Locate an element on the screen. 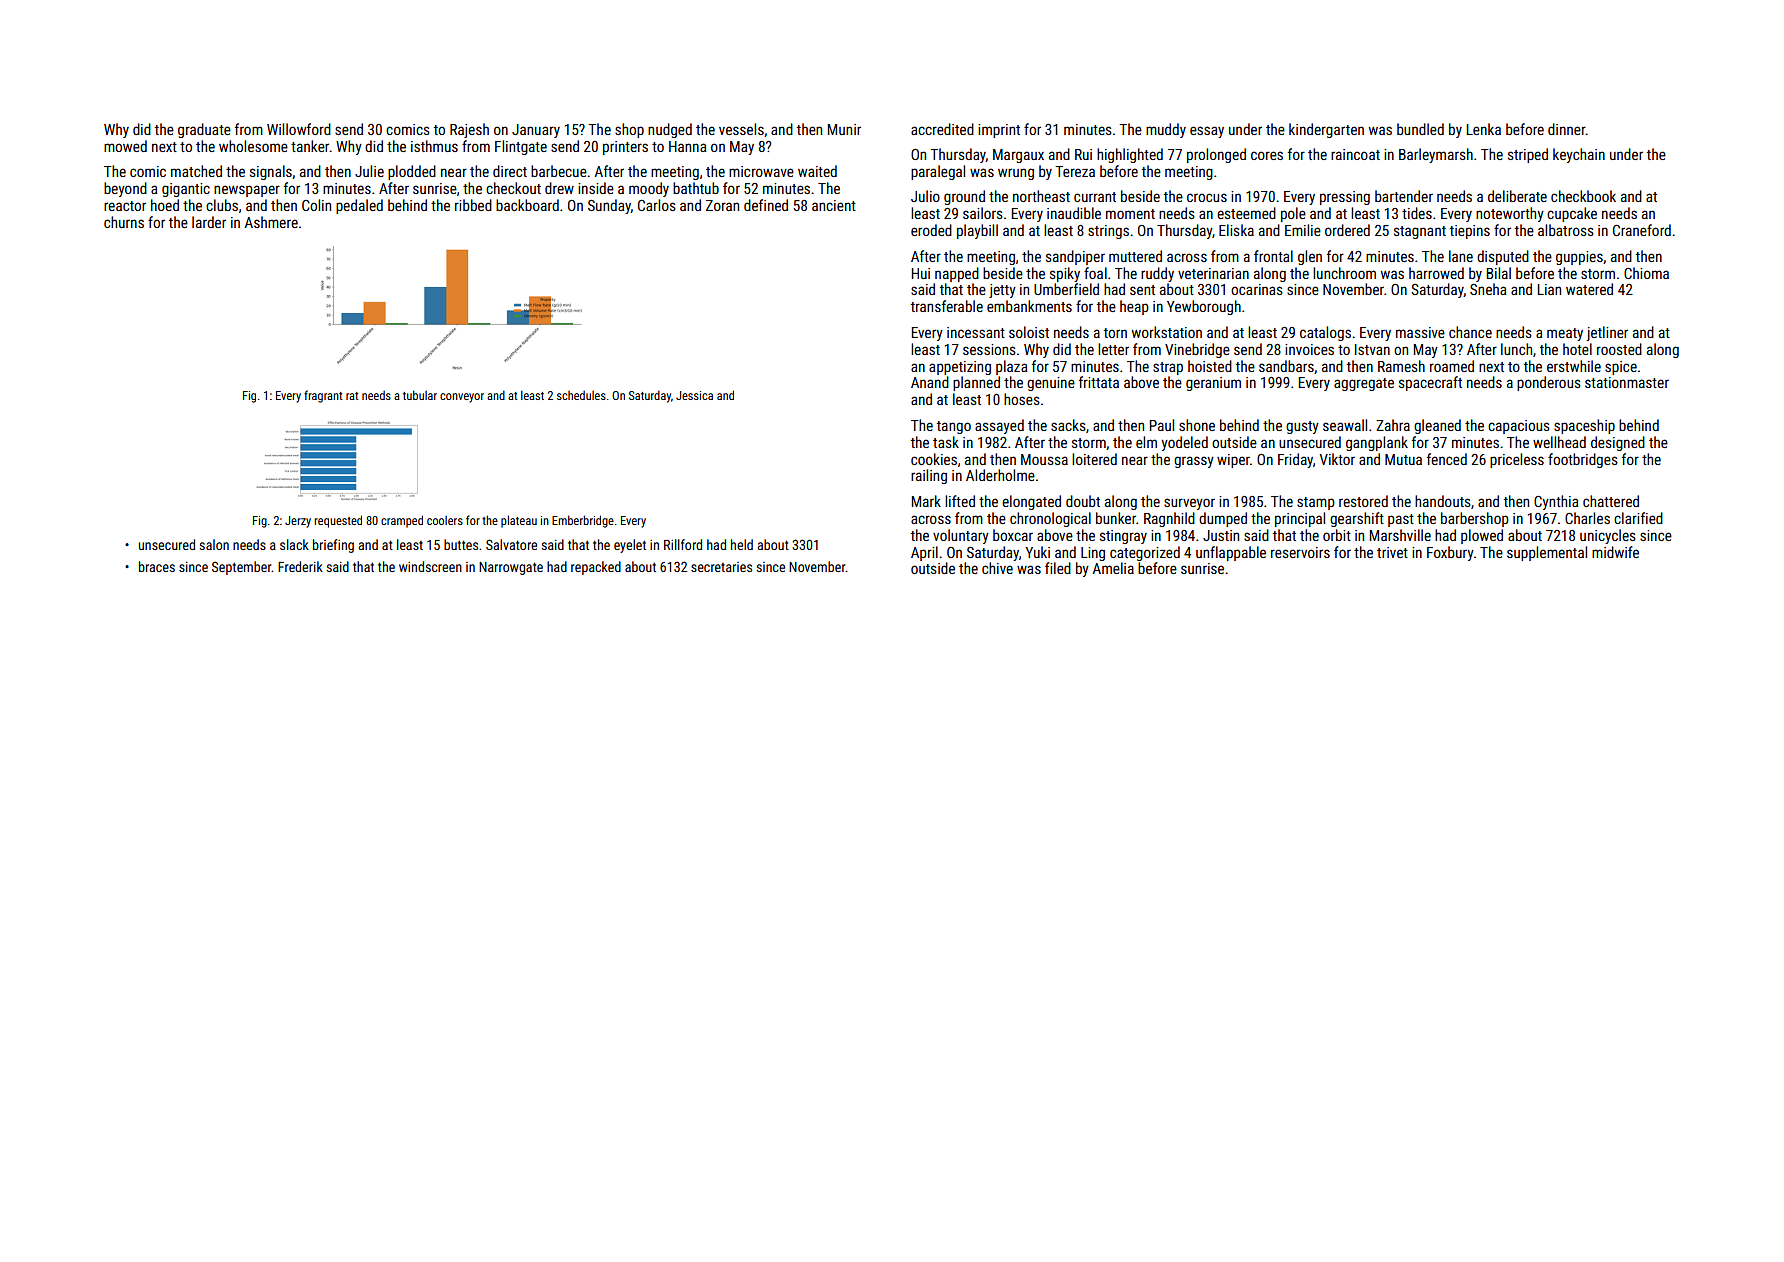 This screenshot has width=1784, height=1262. dinner is located at coordinates (1567, 129).
